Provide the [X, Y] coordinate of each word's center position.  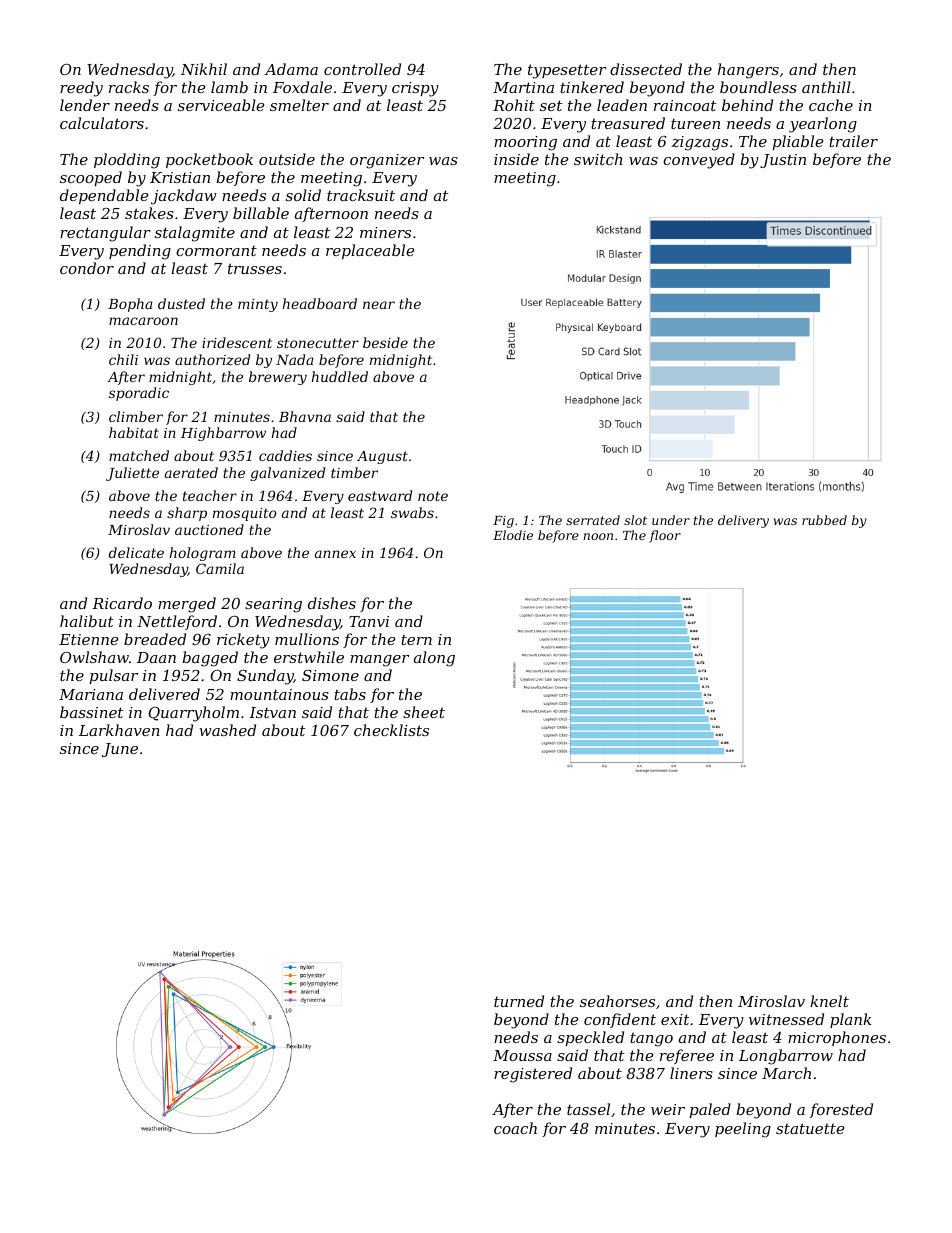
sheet [424, 712]
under [671, 520]
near [379, 305]
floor [665, 536]
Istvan [272, 712]
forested [841, 1110]
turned [519, 1001]
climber [136, 416]
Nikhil [204, 69]
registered [533, 1075]
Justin [783, 161]
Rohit [514, 105]
